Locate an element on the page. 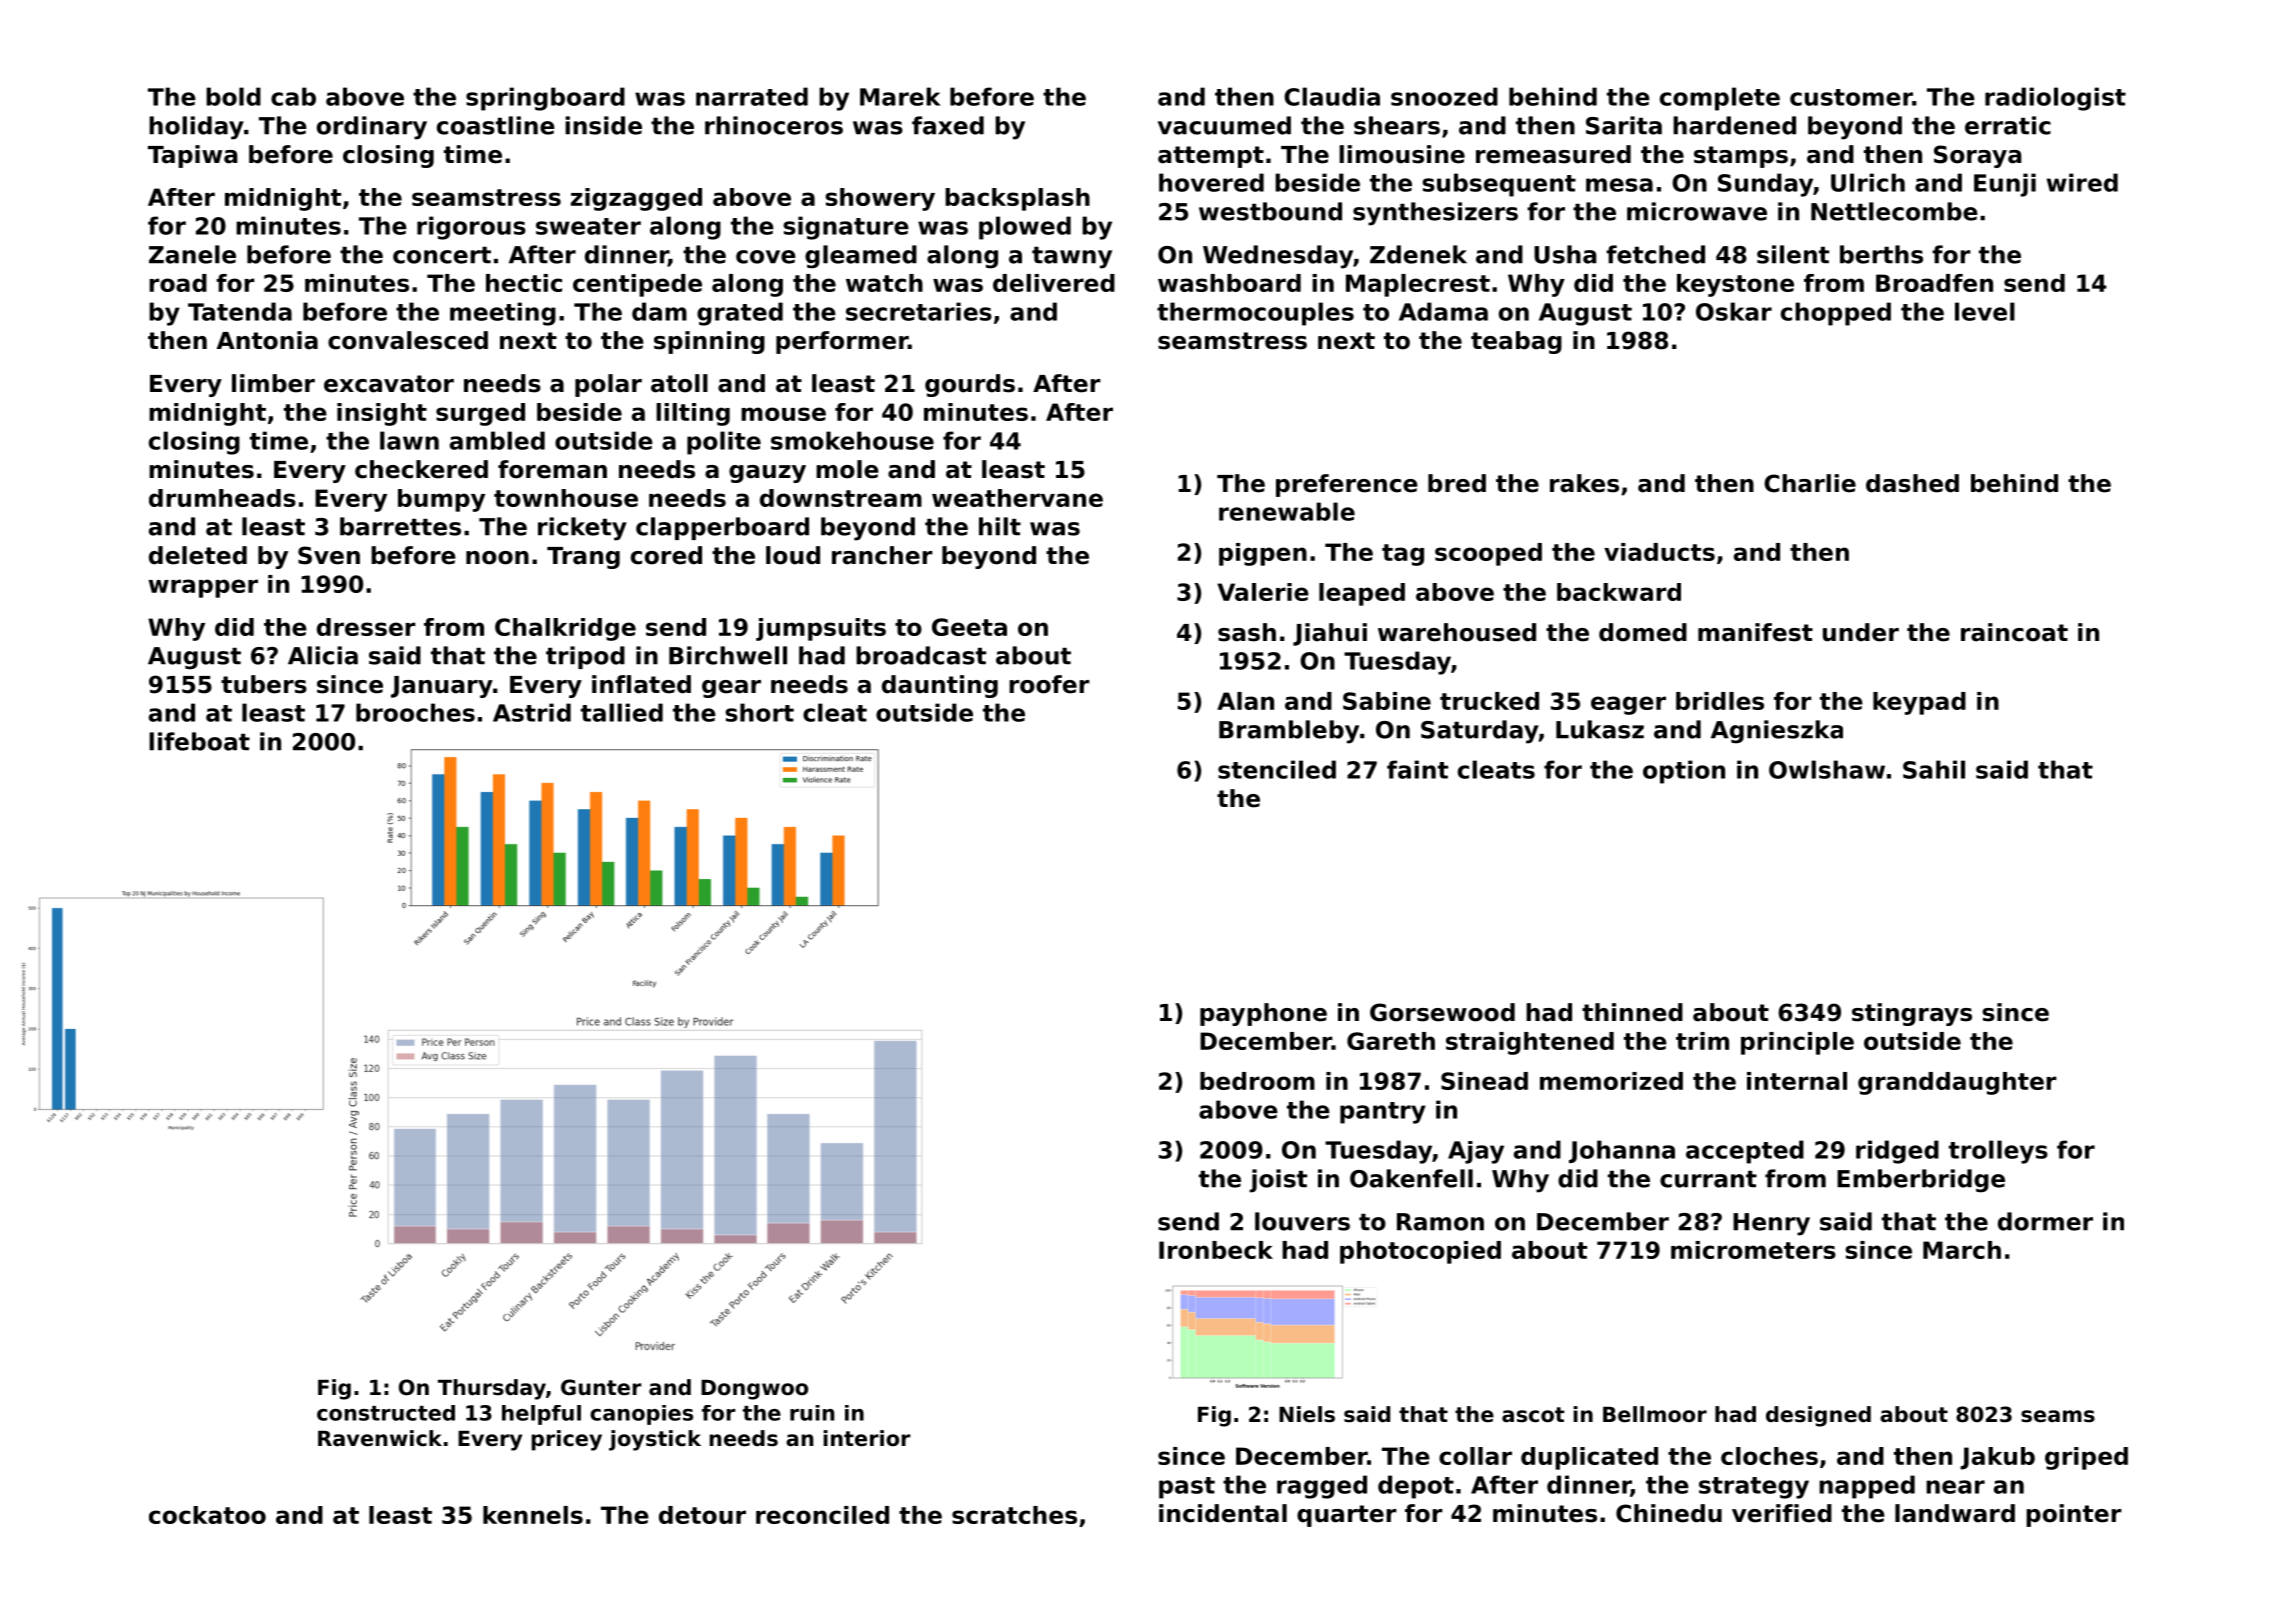 Image resolution: width=2282 pixels, height=1614 pixels. dashed is located at coordinates (1912, 483).
